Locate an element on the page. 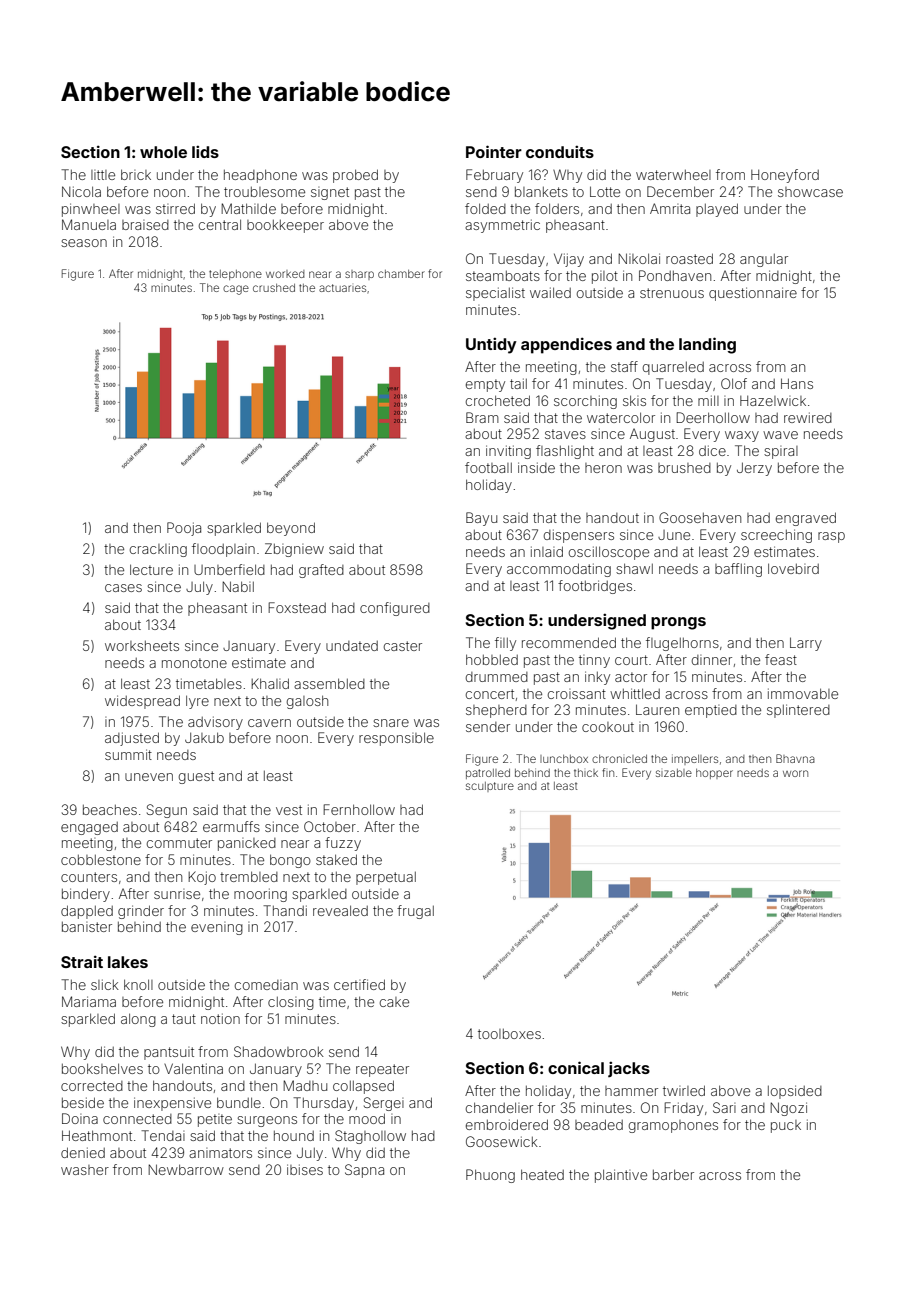 The image size is (908, 1316). braised is located at coordinates (145, 225).
